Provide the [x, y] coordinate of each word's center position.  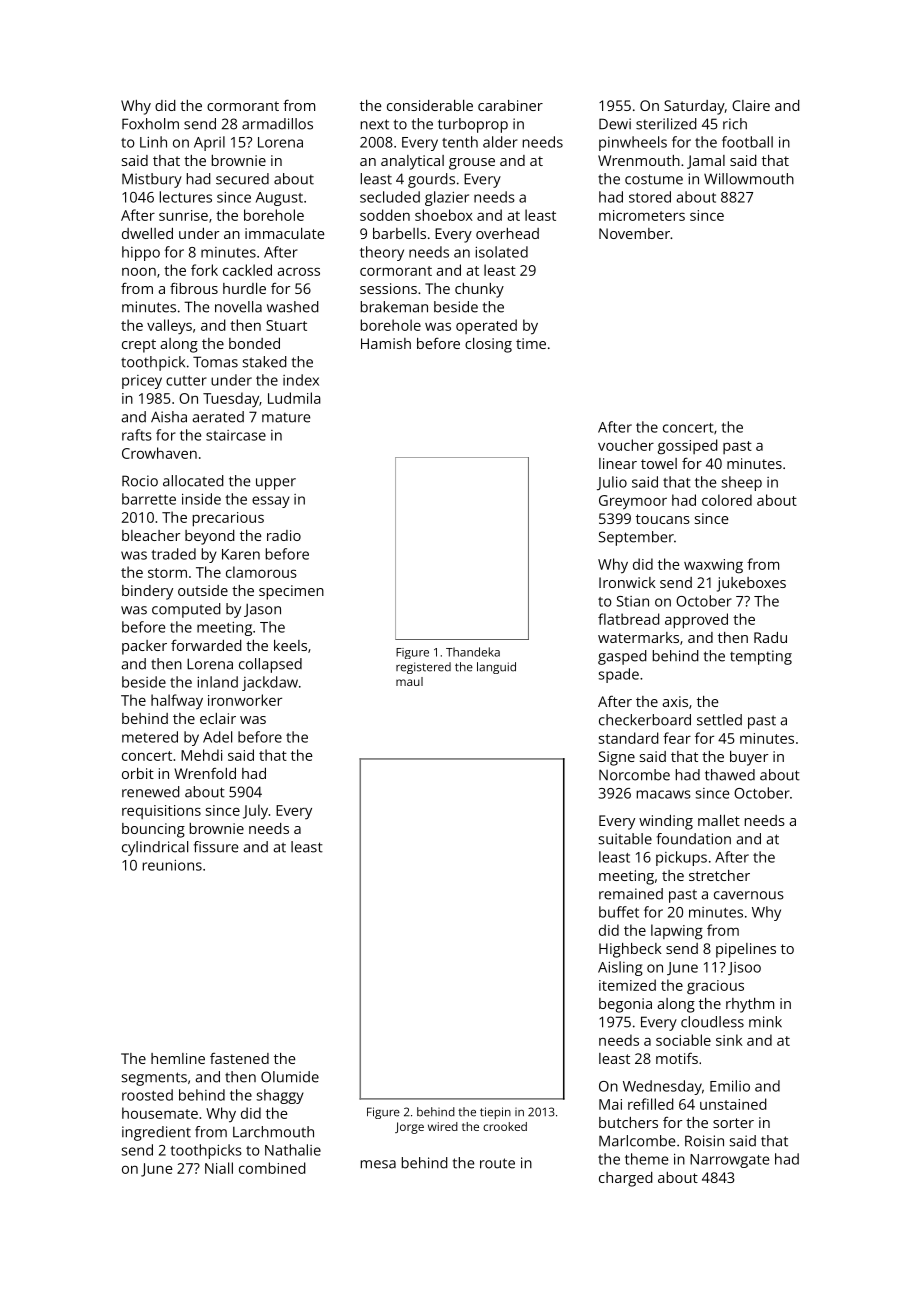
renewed [151, 792]
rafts [137, 435]
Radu [770, 637]
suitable [625, 839]
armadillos [277, 124]
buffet [619, 912]
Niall [219, 1168]
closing [488, 345]
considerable [430, 105]
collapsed [270, 665]
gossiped [688, 446]
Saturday [694, 107]
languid [496, 668]
